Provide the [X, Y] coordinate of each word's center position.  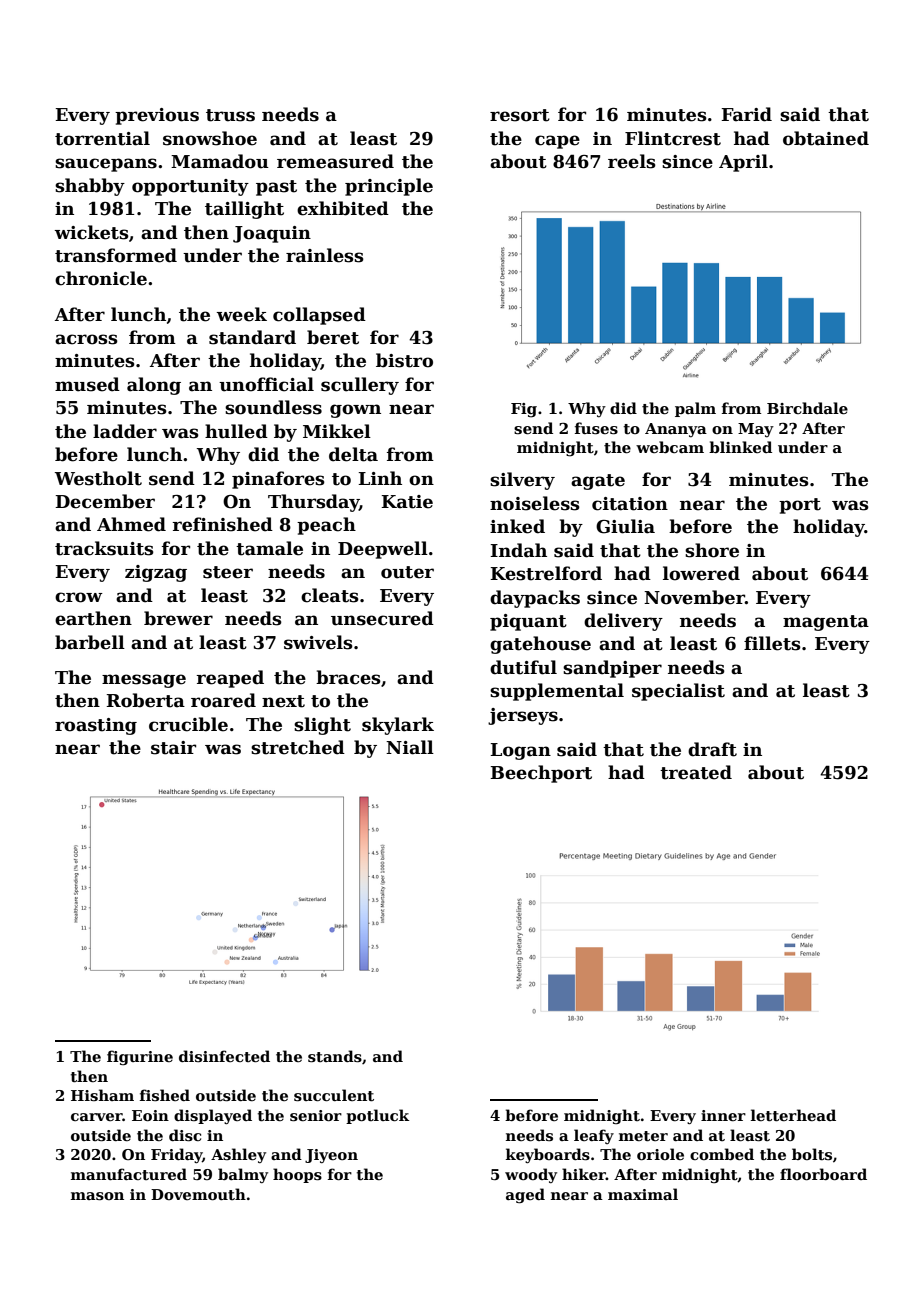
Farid [746, 114]
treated [696, 772]
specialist [678, 692]
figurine [140, 1057]
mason [97, 1196]
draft [712, 749]
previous [157, 116]
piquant [528, 622]
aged [525, 1195]
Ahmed [131, 524]
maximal [643, 1194]
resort [520, 115]
